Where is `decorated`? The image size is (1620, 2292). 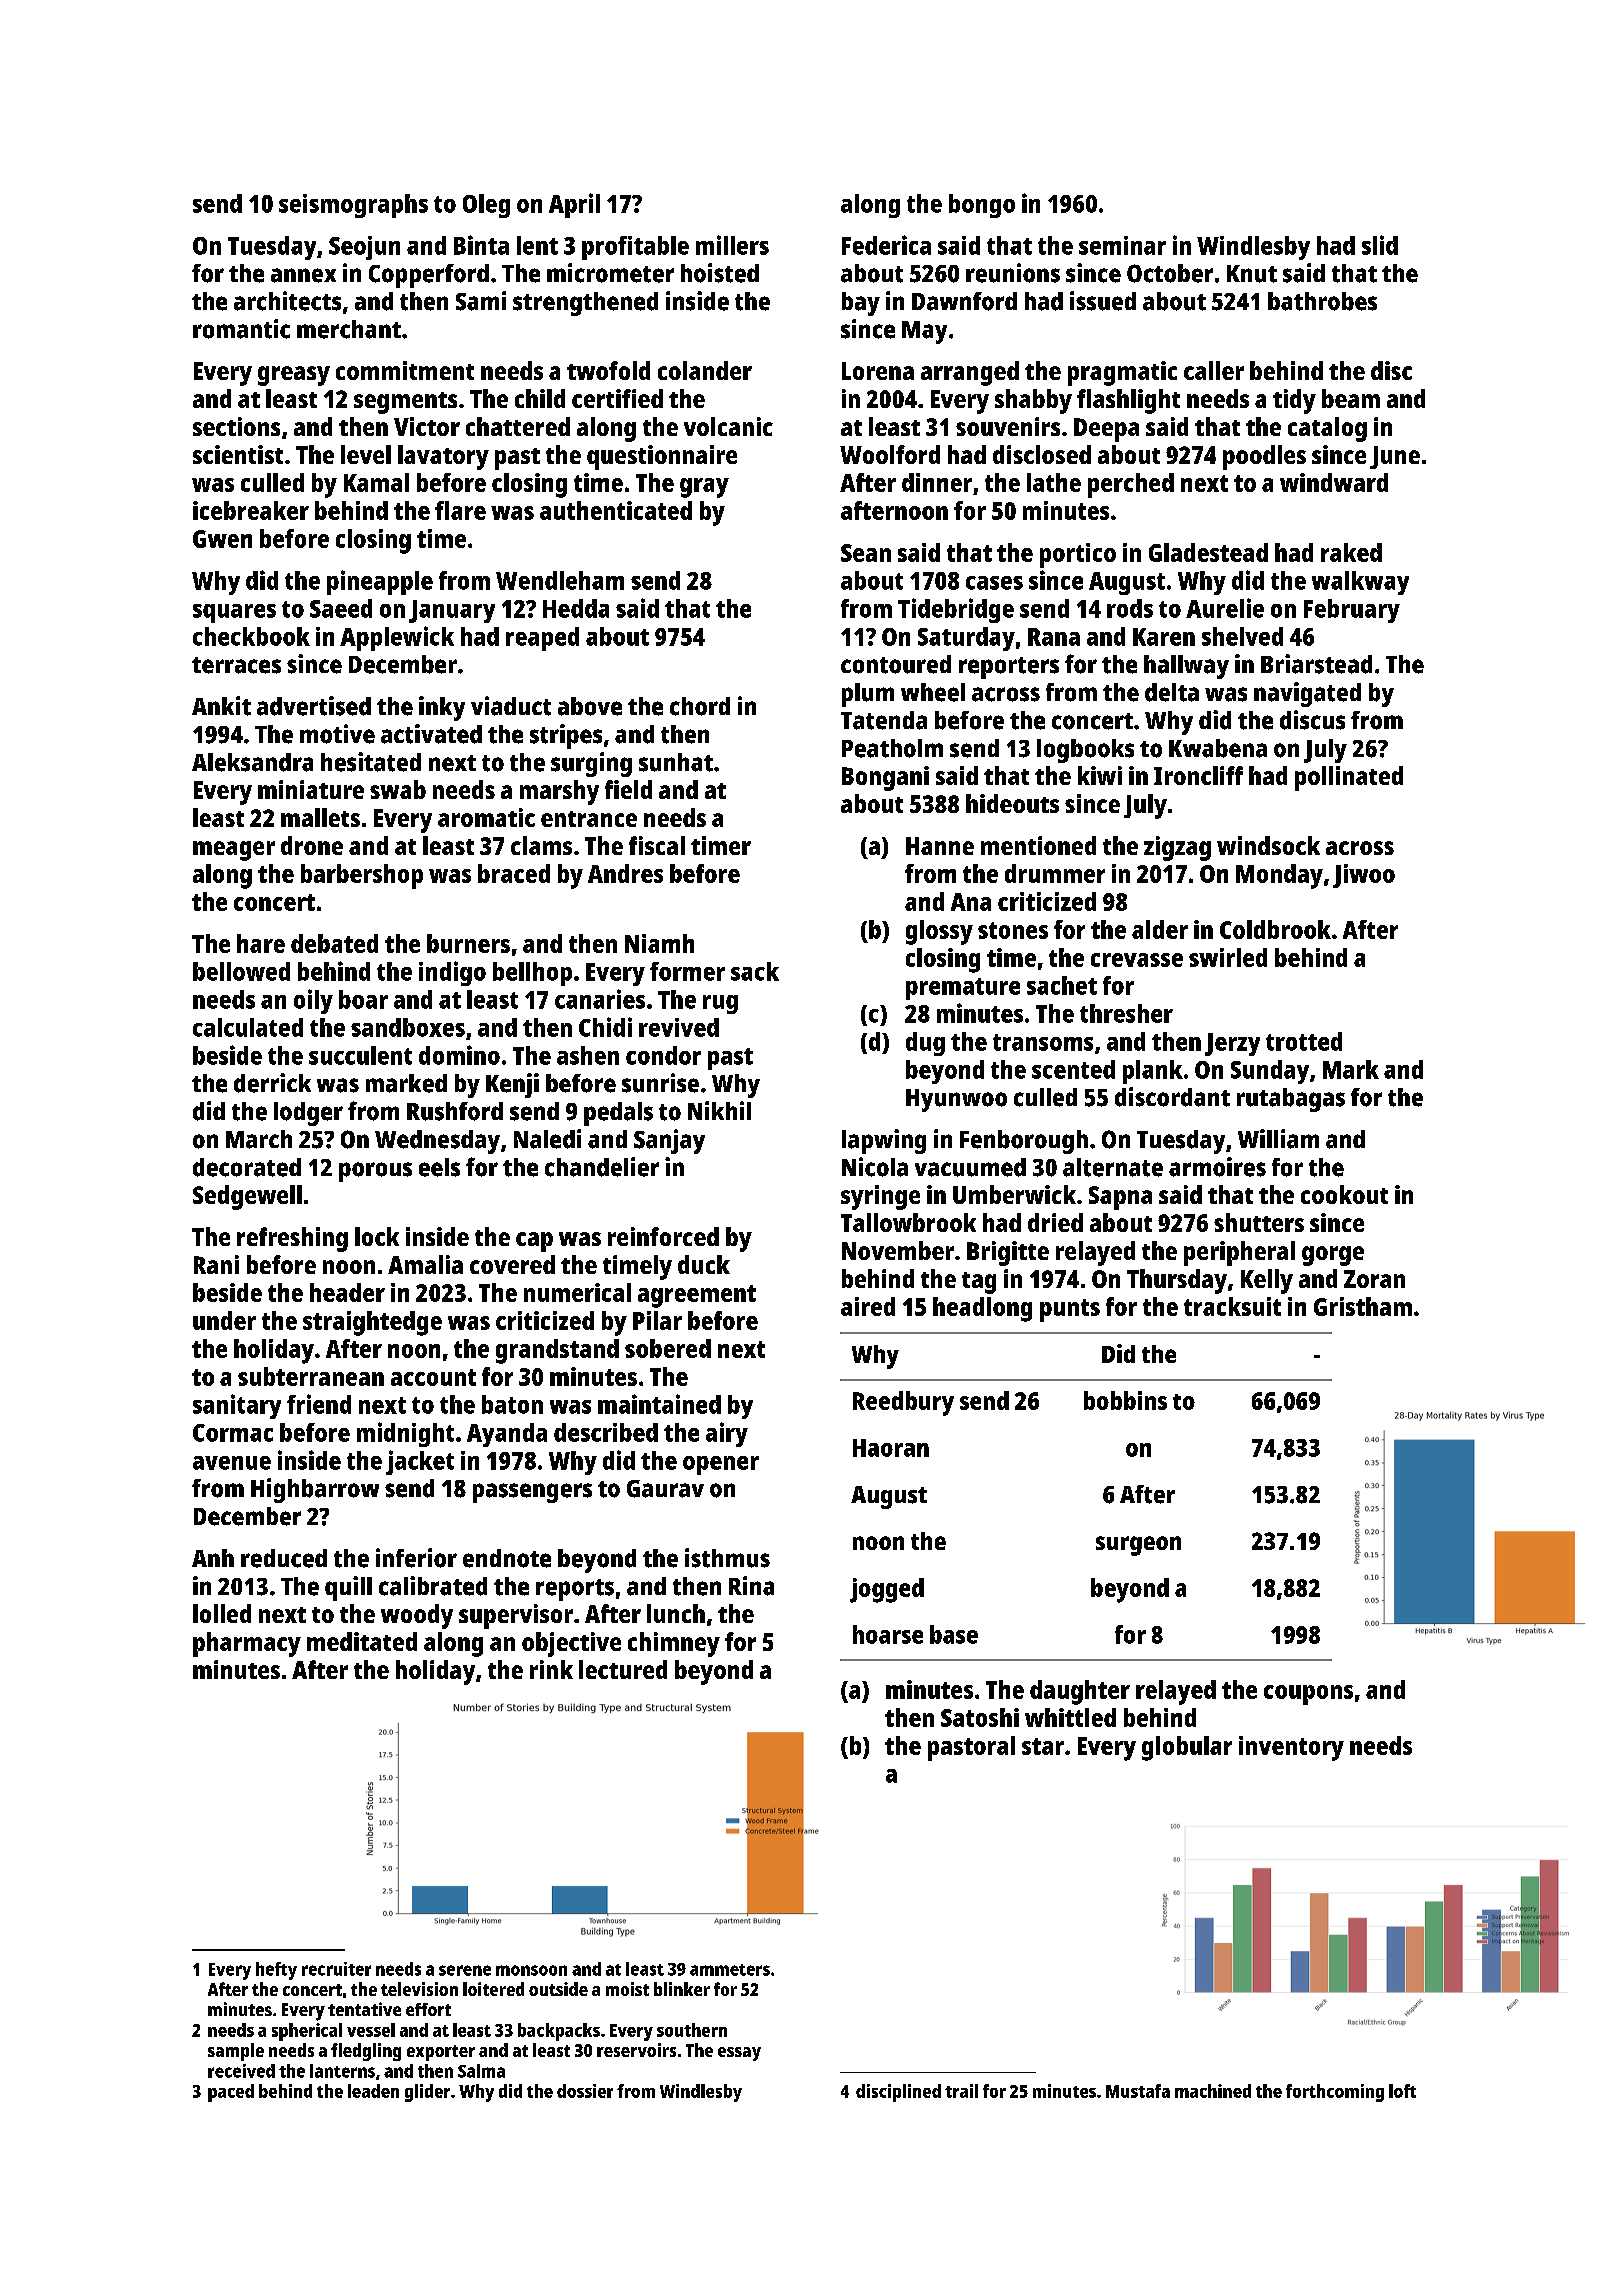
decorated is located at coordinates (247, 1167).
